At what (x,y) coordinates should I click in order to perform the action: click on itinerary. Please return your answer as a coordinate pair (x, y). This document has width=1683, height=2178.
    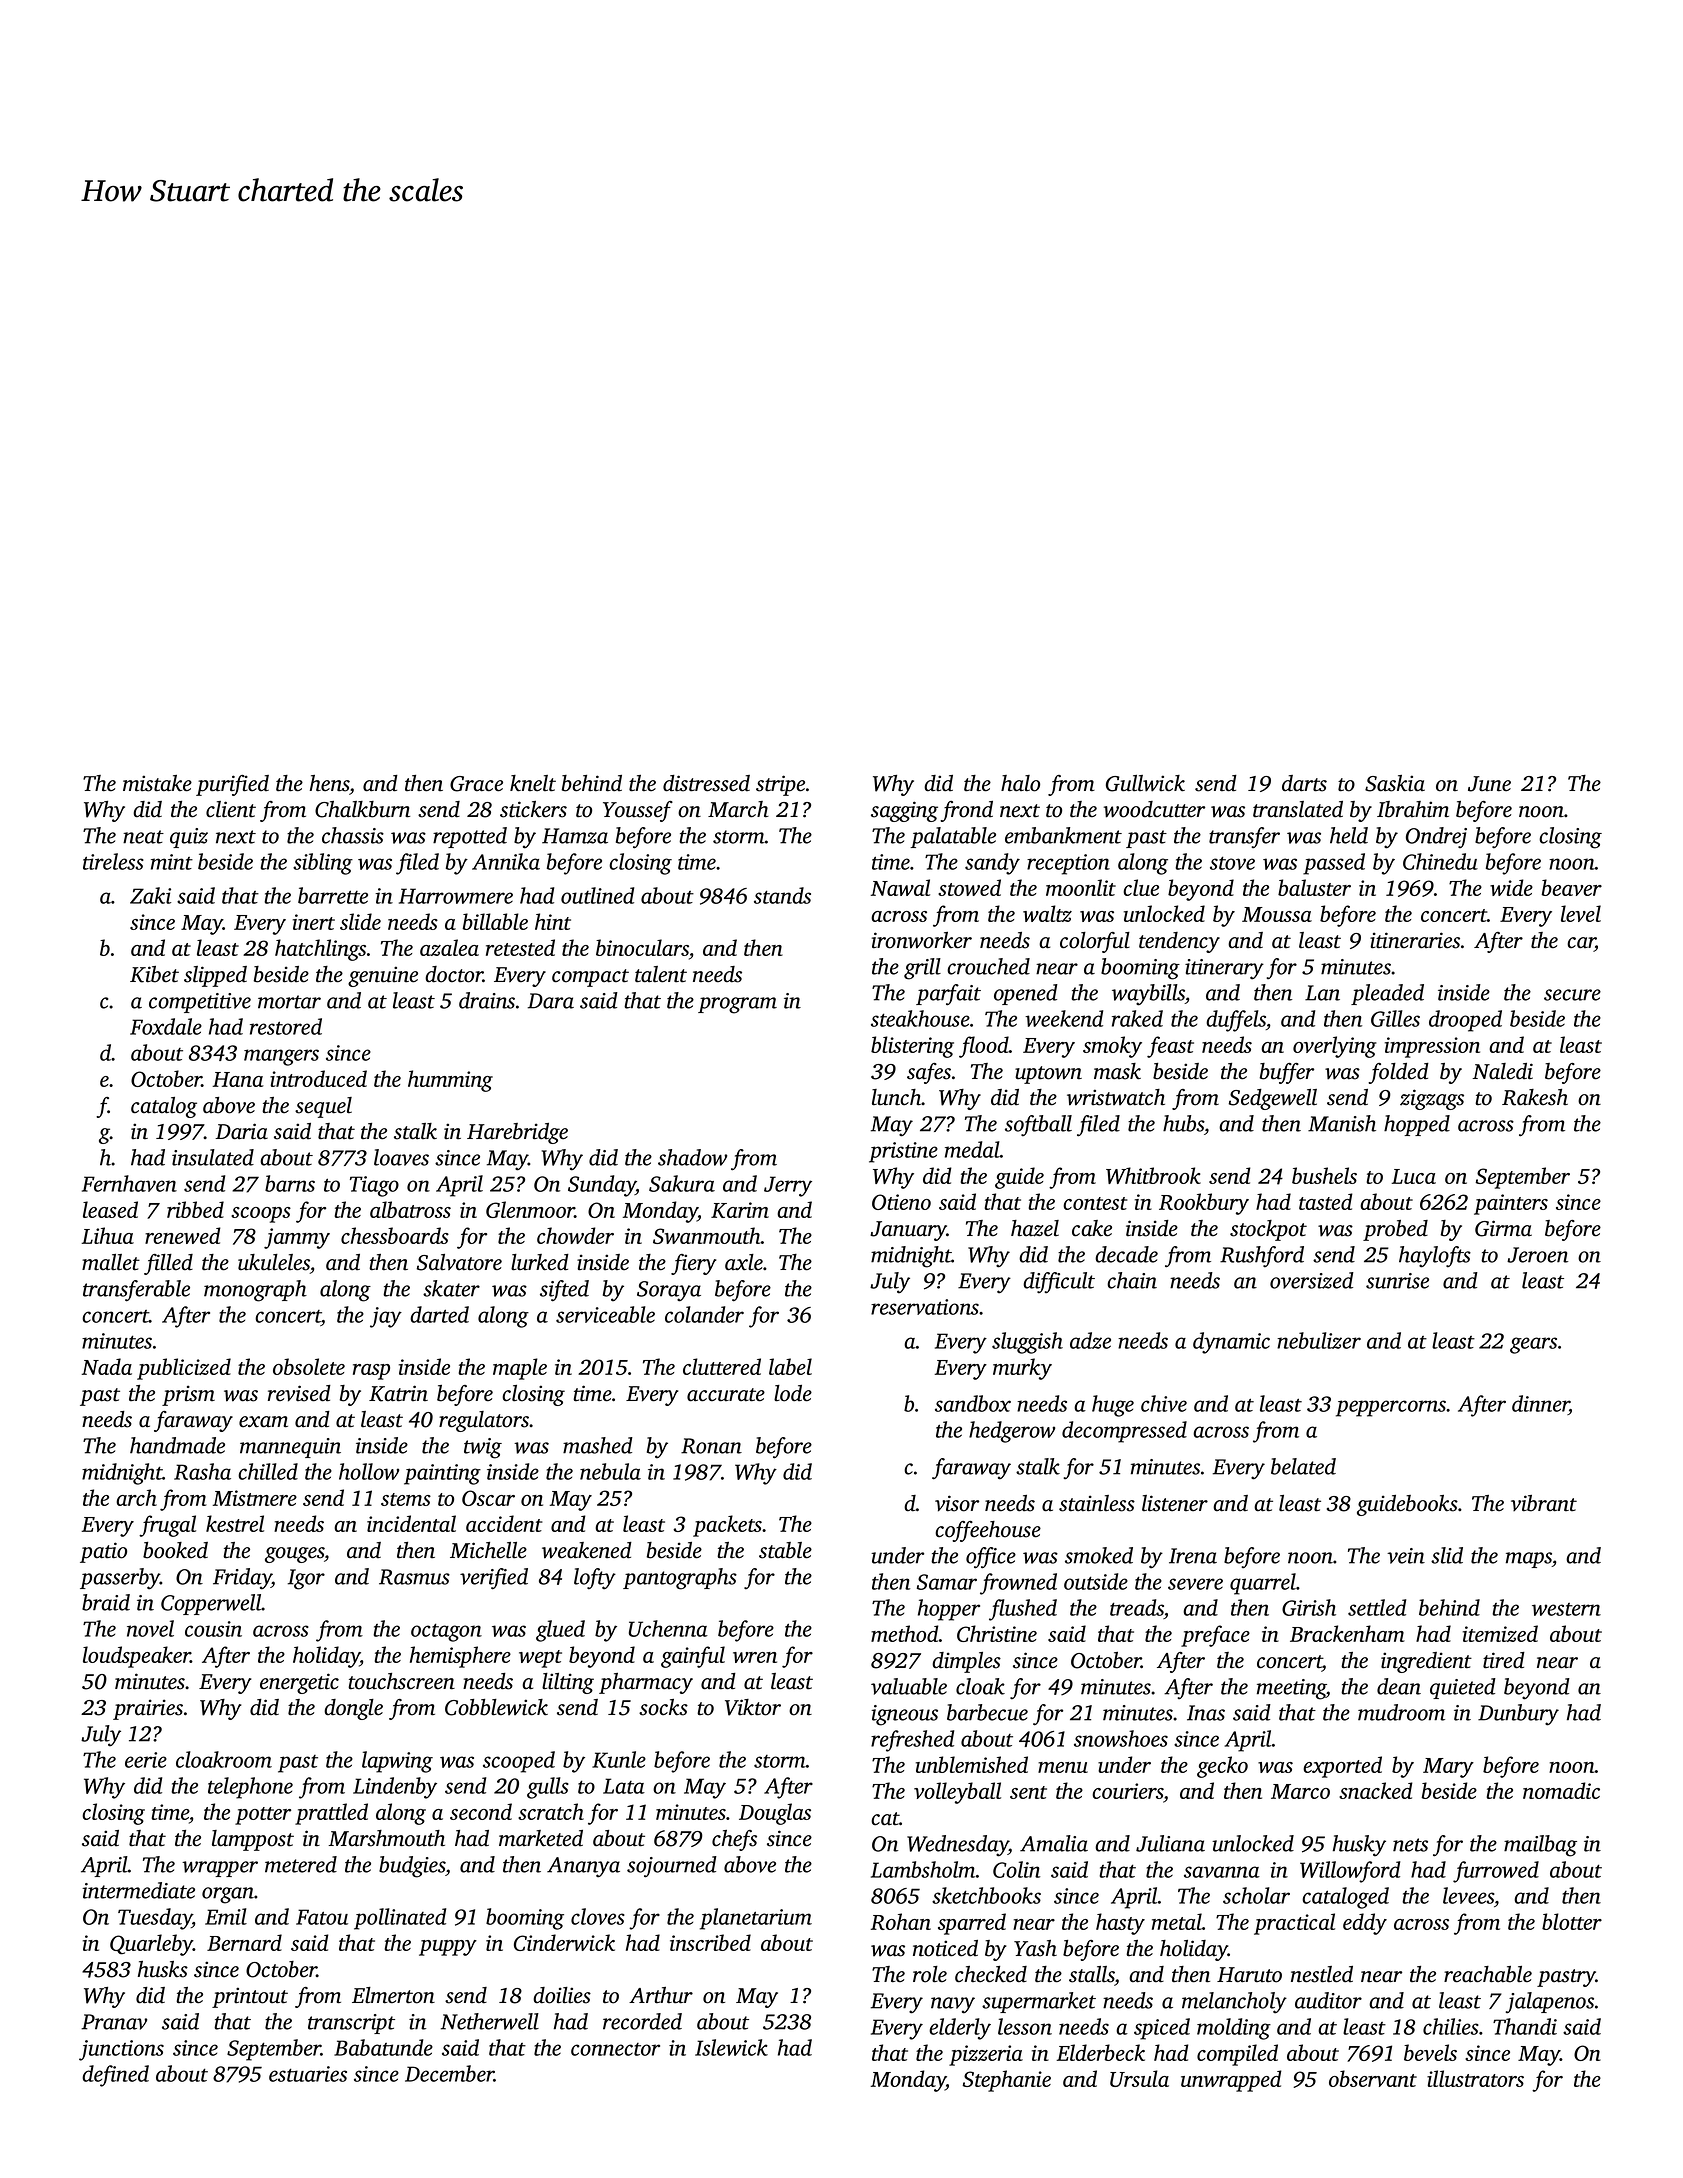
    Looking at the image, I should click on (1224, 969).
